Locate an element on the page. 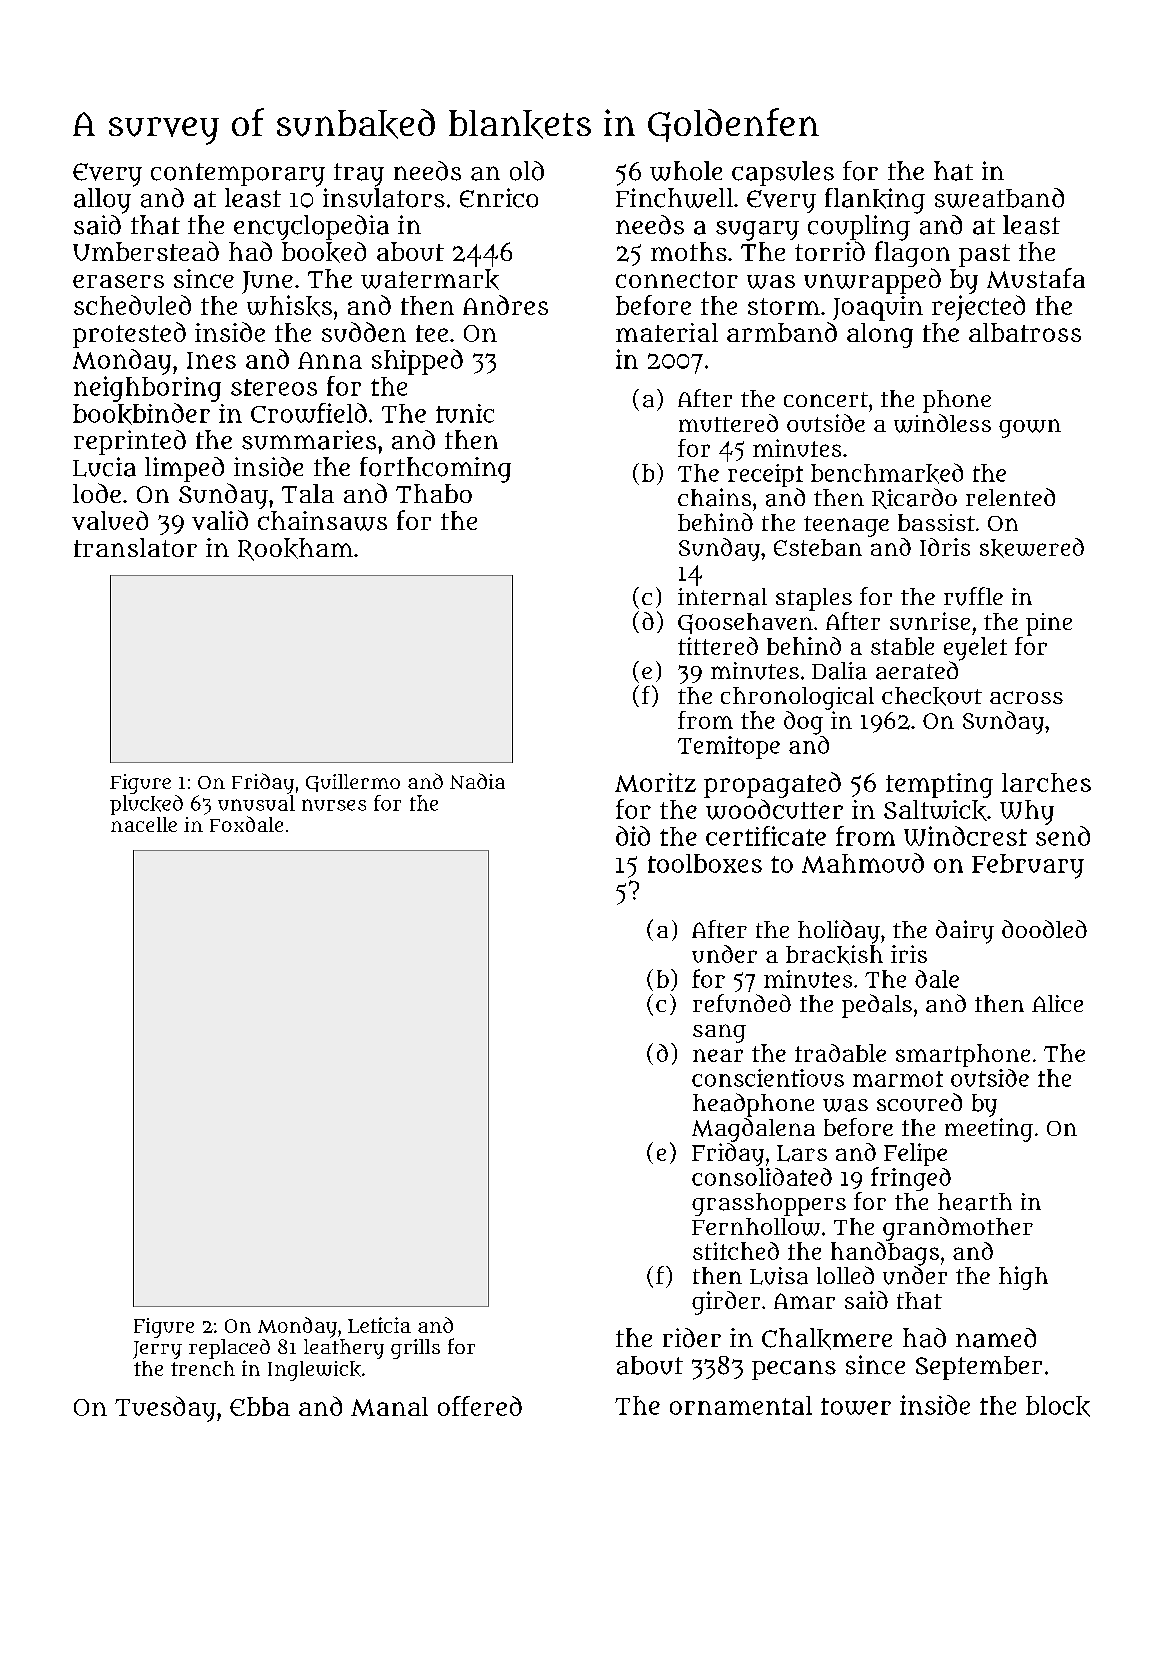 The height and width of the image is (1654, 1165). Alice is located at coordinates (1057, 1003).
